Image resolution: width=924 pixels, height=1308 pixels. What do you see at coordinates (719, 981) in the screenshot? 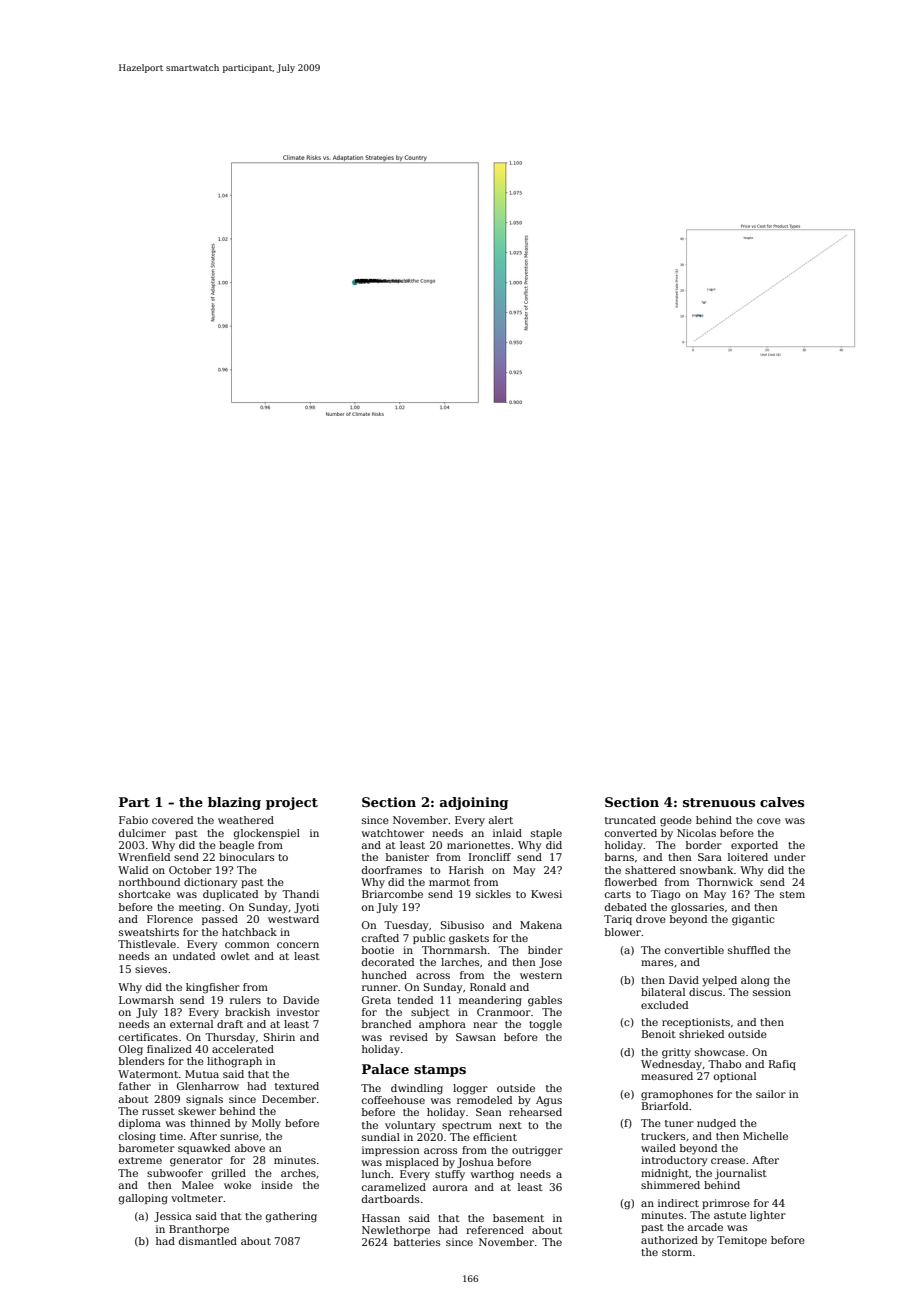
I see `yelped` at bounding box center [719, 981].
